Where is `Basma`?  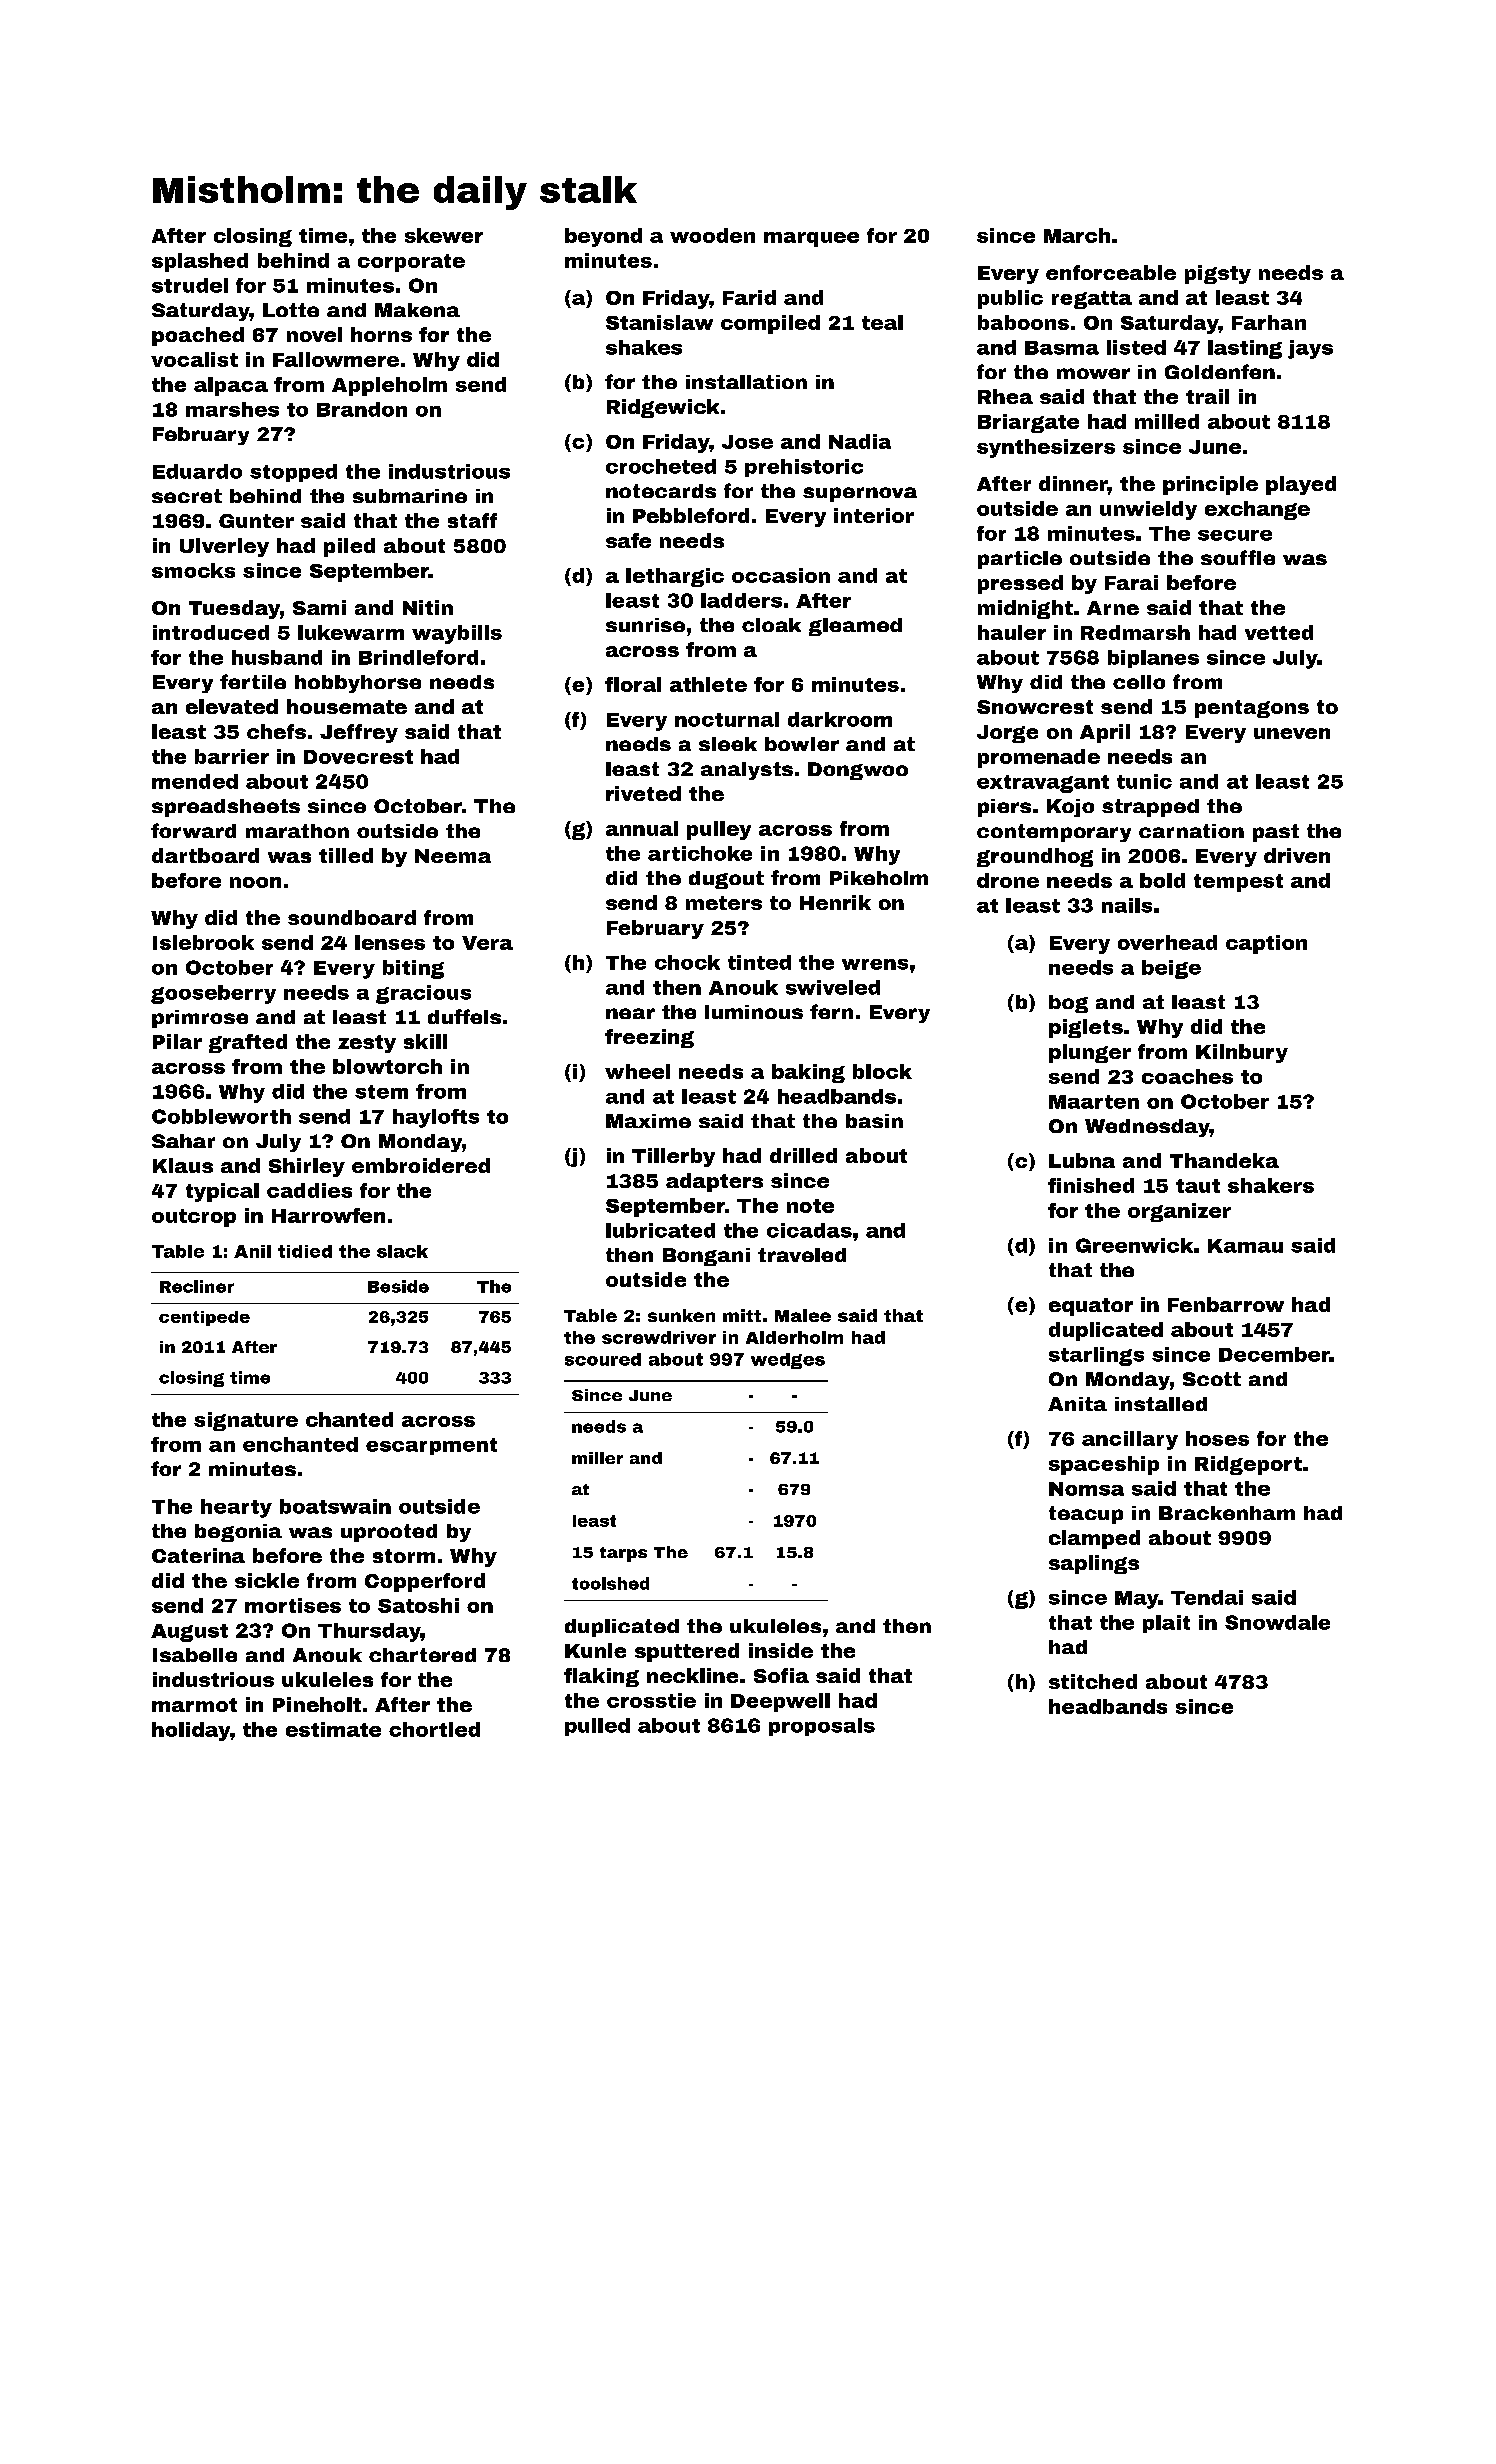
Basma is located at coordinates (1062, 348).
